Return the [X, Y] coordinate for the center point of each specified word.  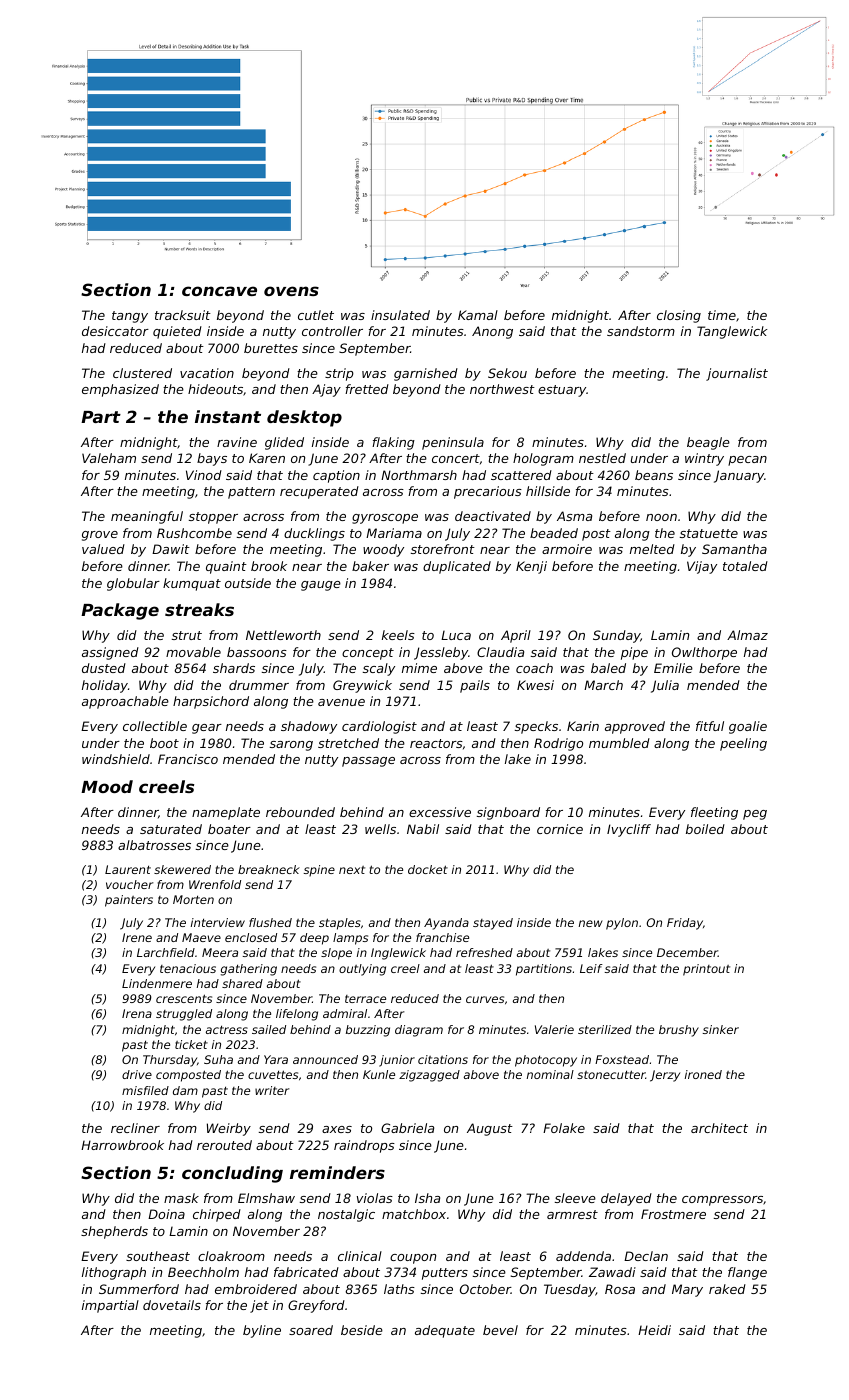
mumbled [619, 743]
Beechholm [203, 1272]
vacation [207, 373]
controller [332, 331]
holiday [105, 686]
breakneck [269, 869]
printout [706, 970]
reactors [436, 743]
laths [399, 1289]
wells [380, 829]
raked [727, 1289]
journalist [737, 374]
